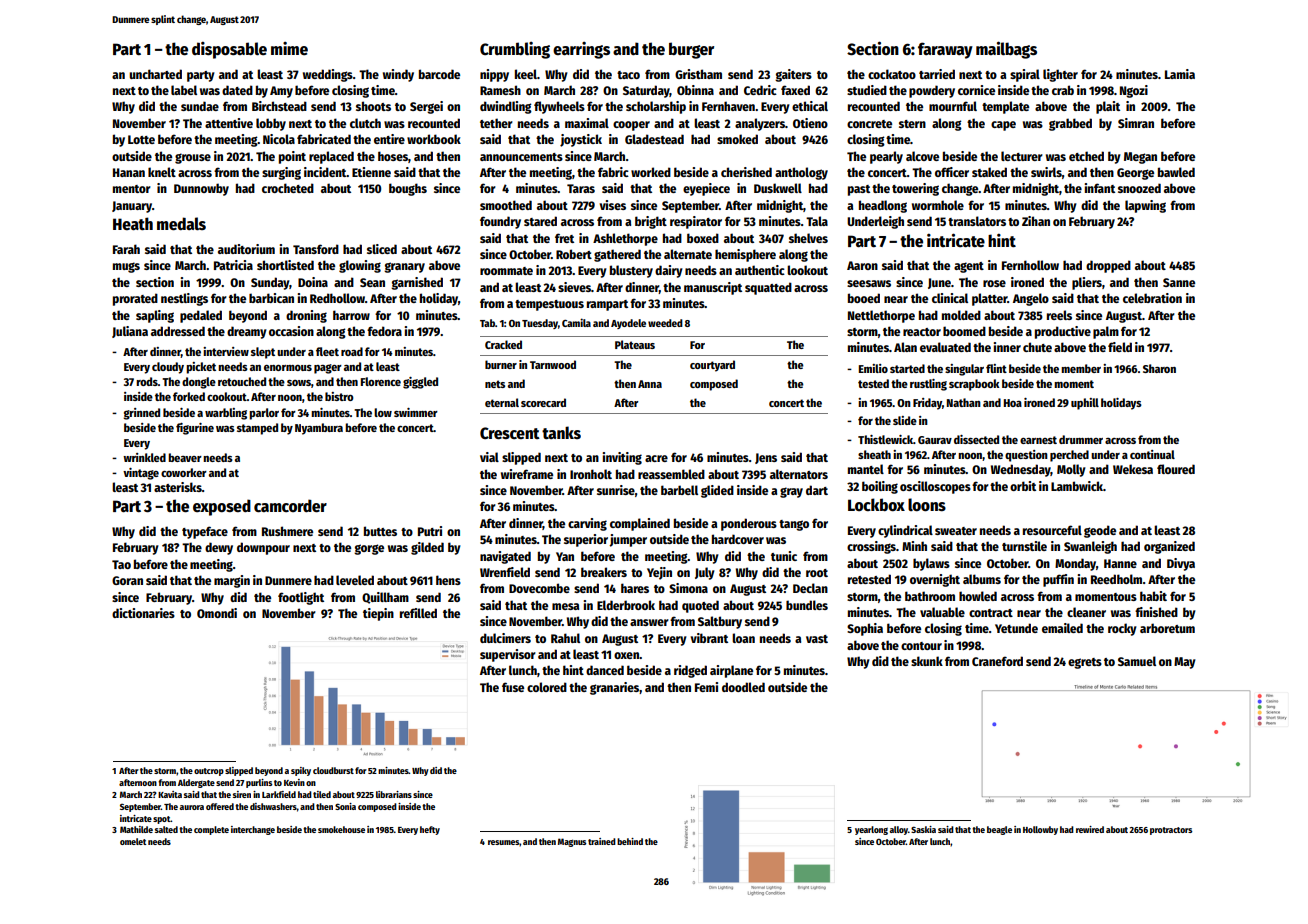 The width and height of the page is (1308, 924). Describe the element at coordinates (127, 580) in the page. I see `Goran` at that location.
